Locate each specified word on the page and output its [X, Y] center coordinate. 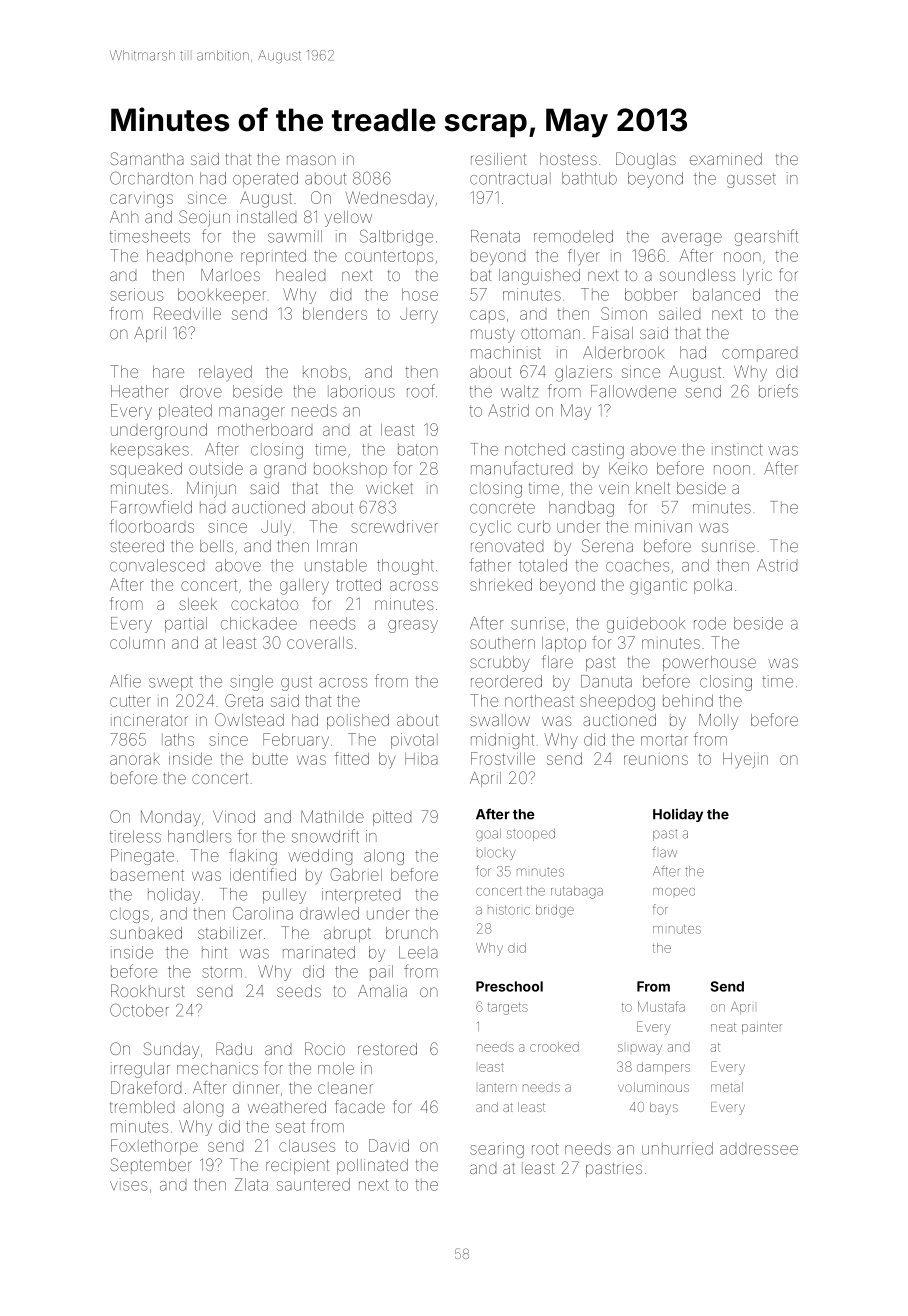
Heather [140, 391]
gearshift [766, 237]
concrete [502, 508]
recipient [297, 1166]
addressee [759, 1150]
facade [360, 1106]
